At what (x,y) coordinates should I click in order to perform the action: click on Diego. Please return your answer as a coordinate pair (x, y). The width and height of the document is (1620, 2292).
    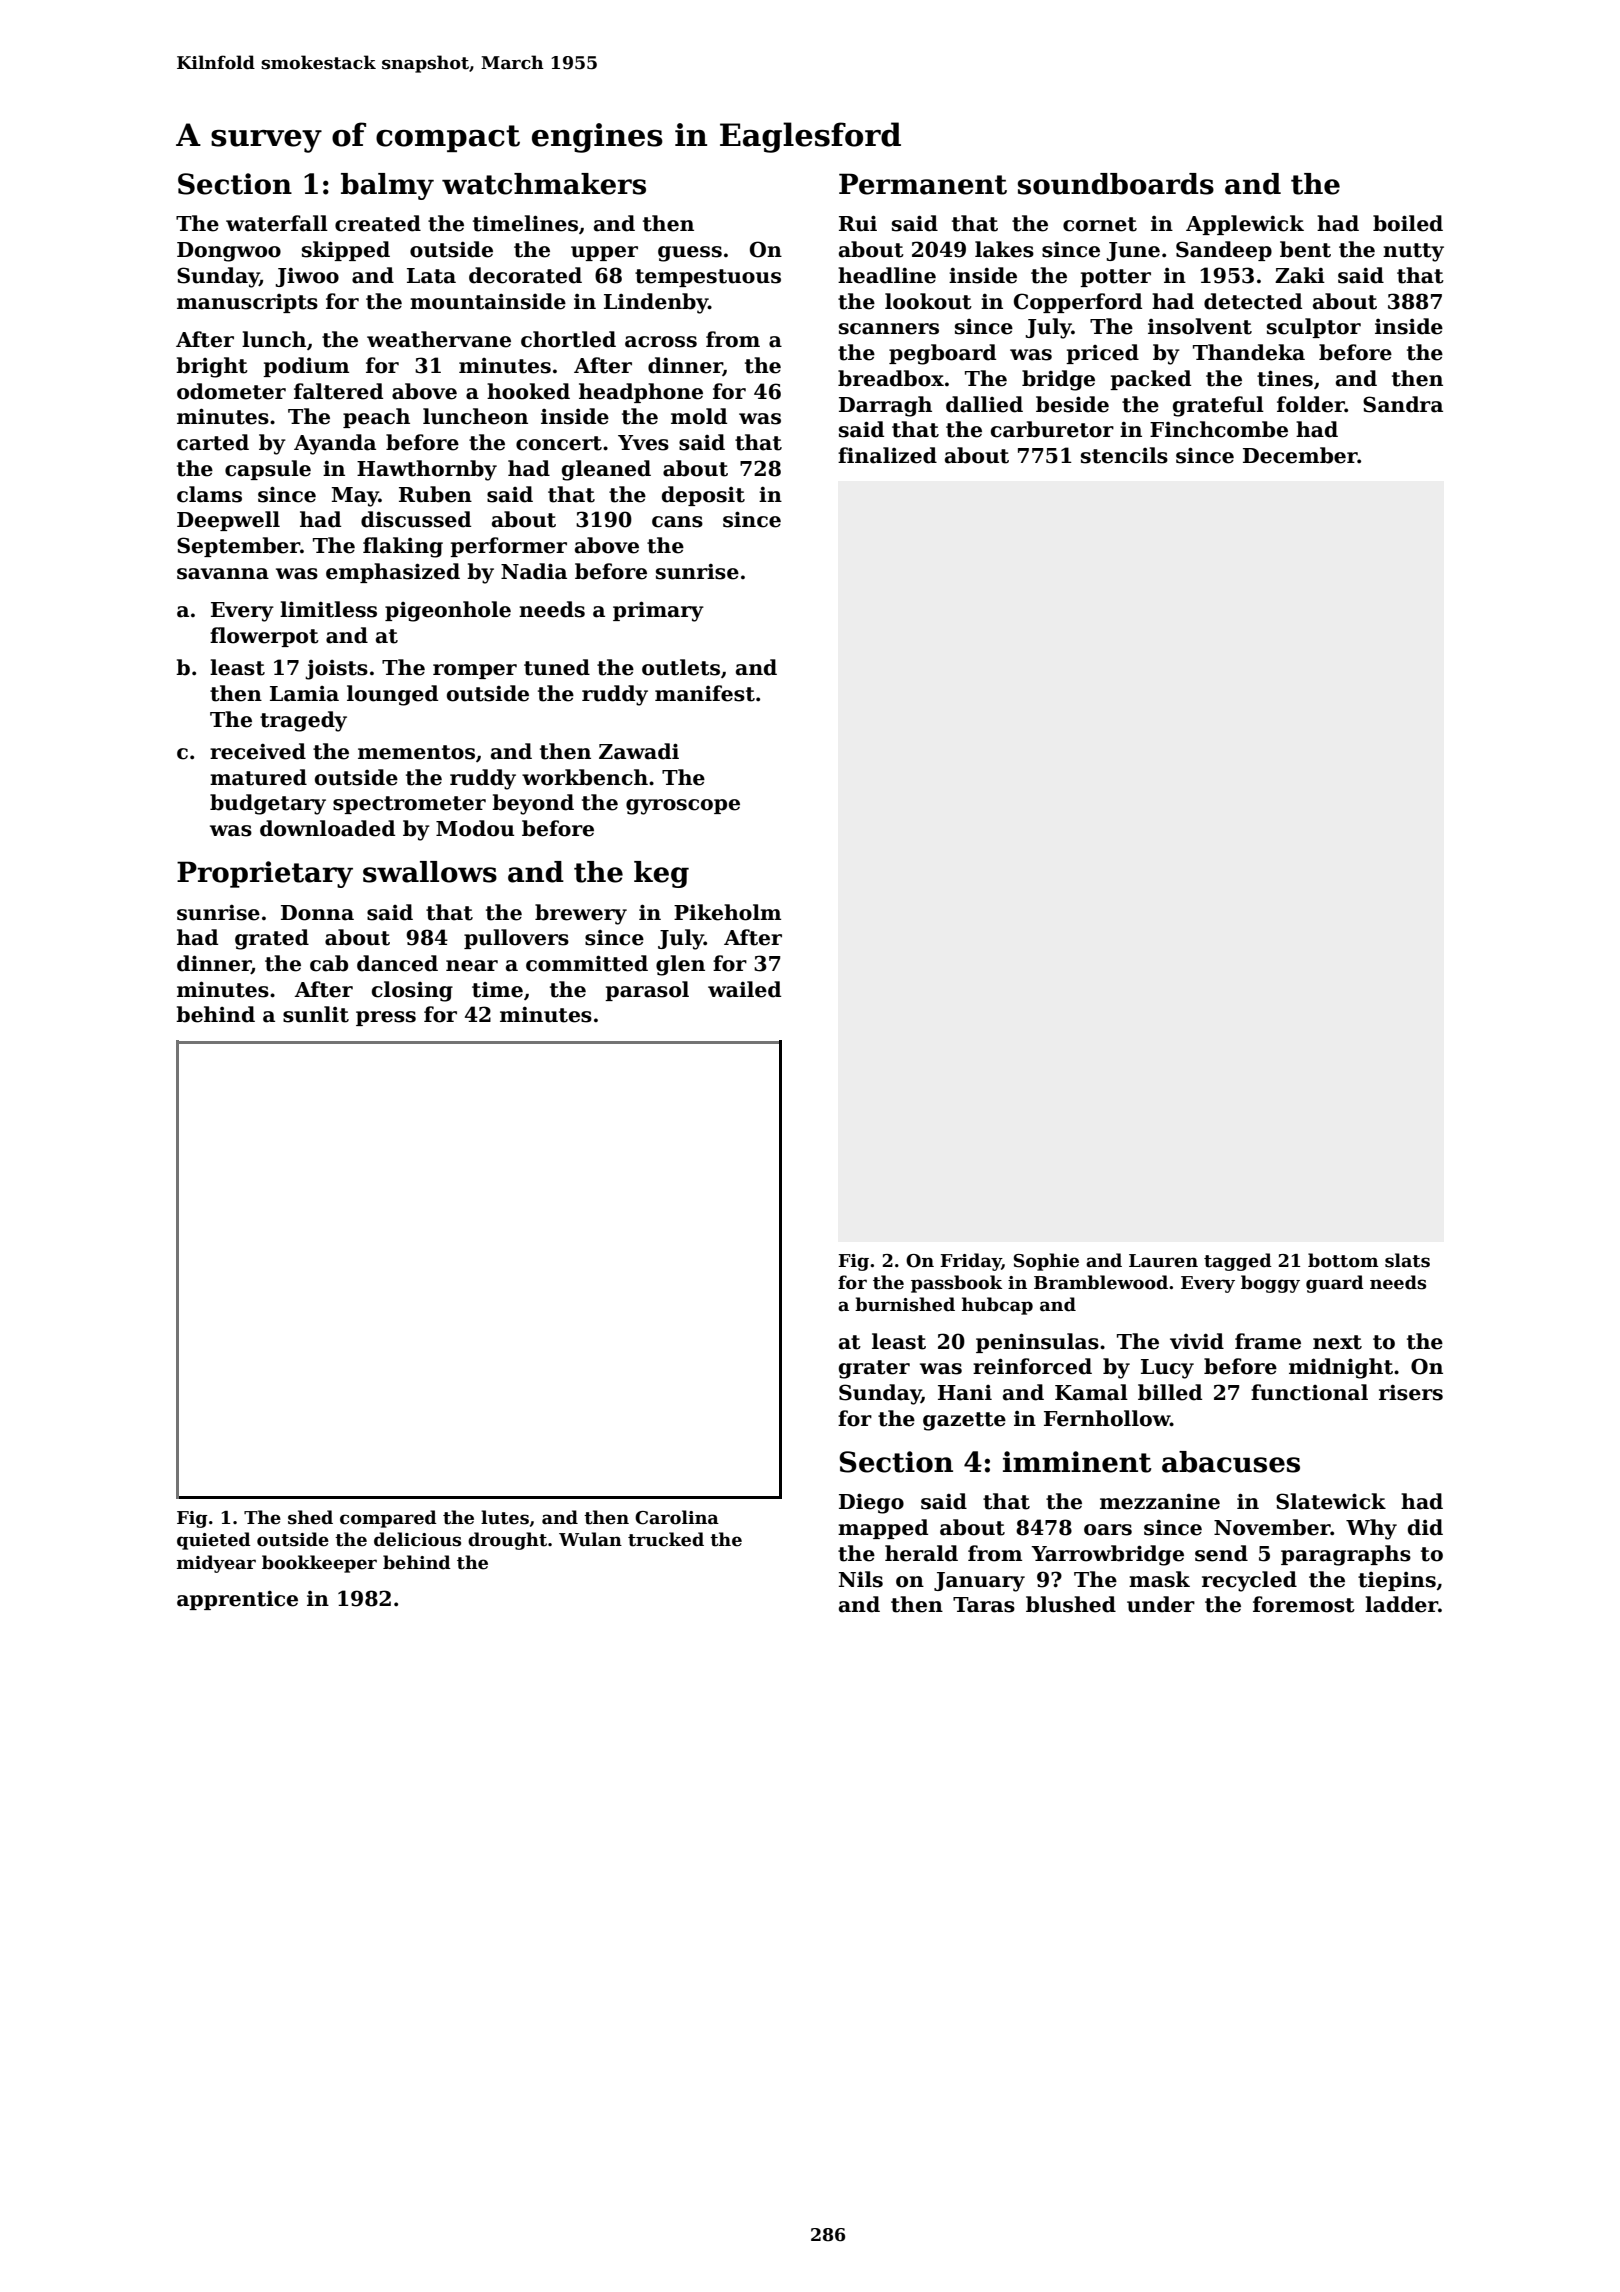
    Looking at the image, I should click on (871, 1503).
